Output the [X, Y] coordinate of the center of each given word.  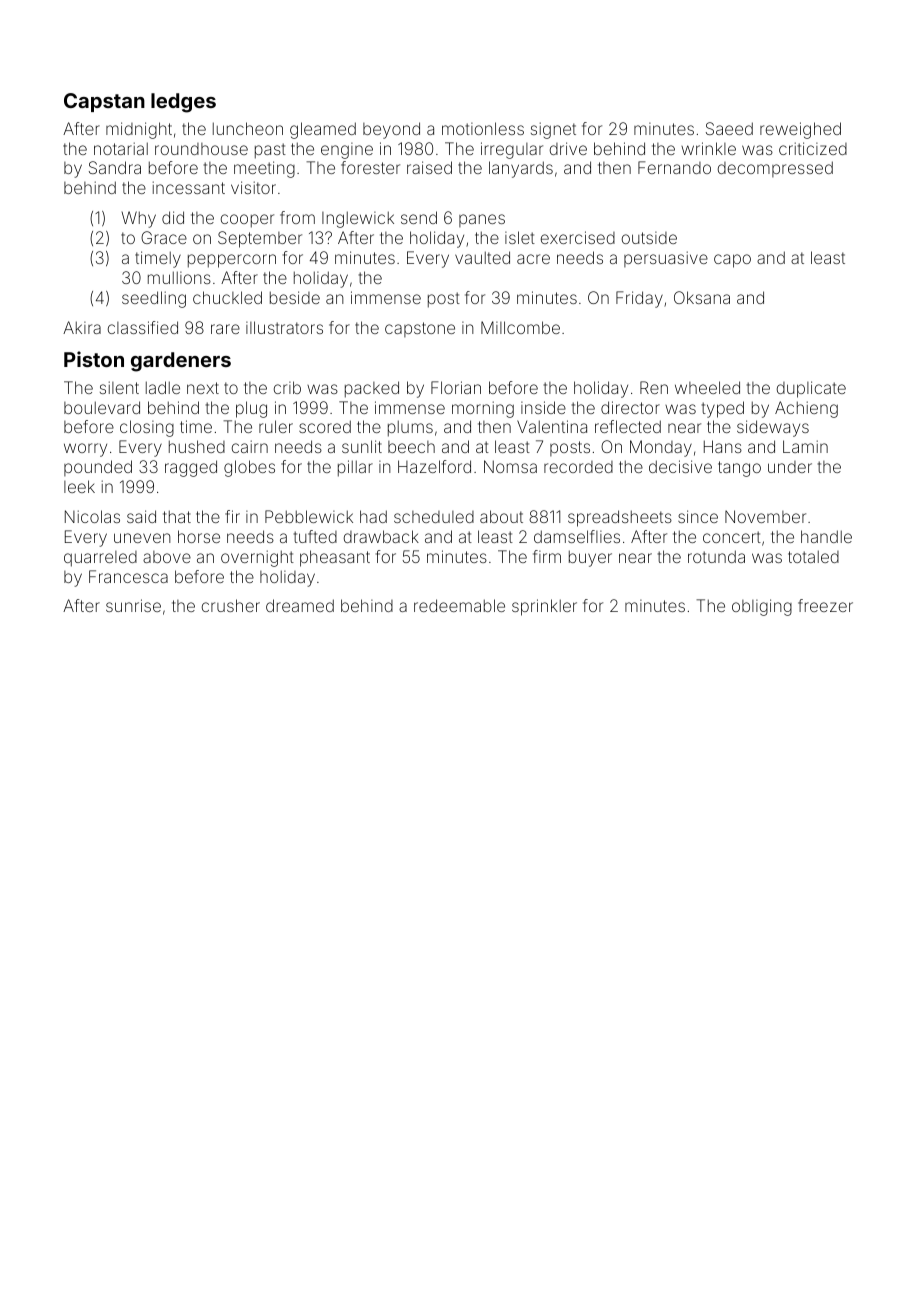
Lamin [805, 446]
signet [553, 130]
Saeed [729, 128]
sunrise [133, 605]
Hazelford [434, 466]
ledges [183, 103]
